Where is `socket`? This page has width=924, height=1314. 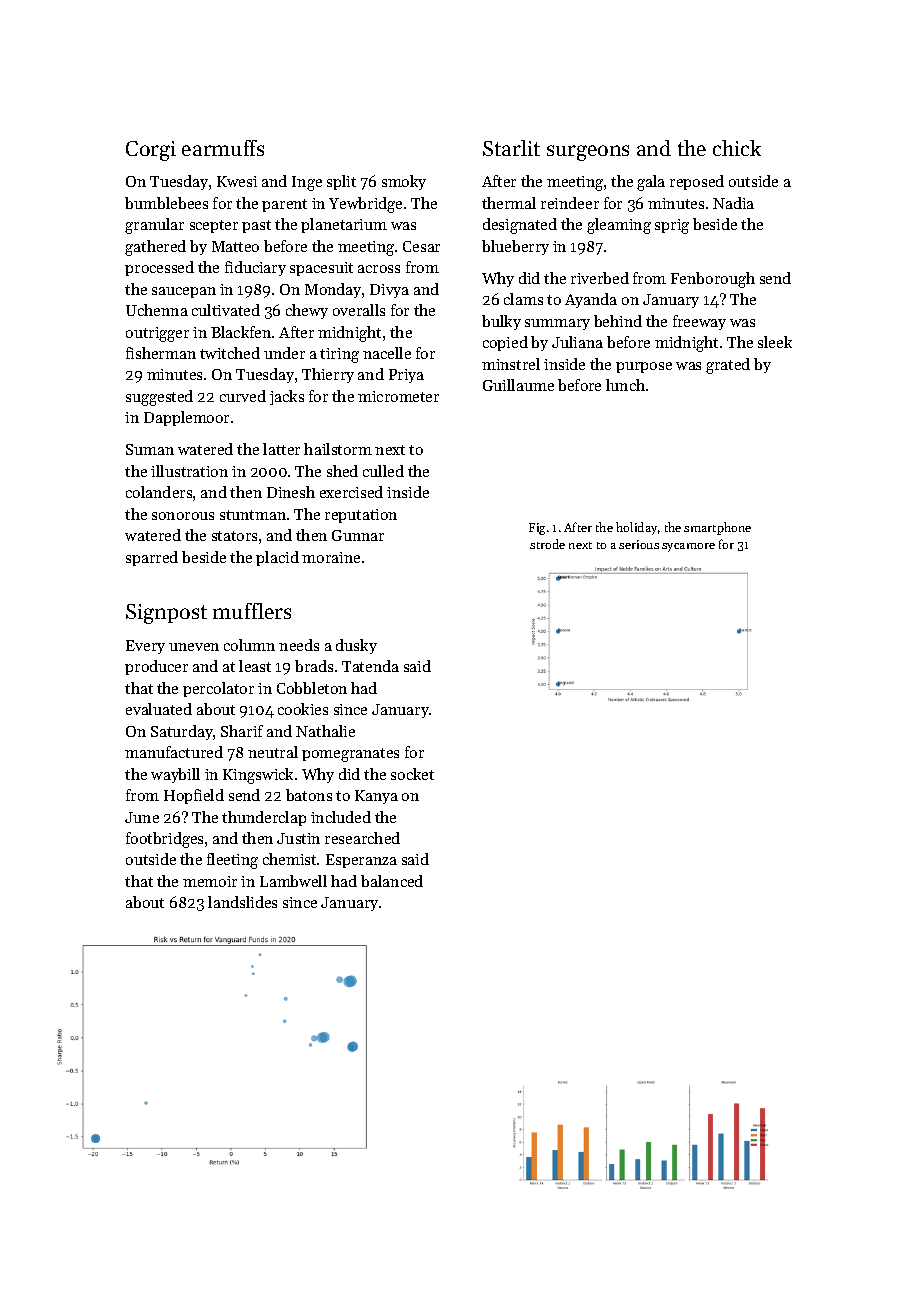 socket is located at coordinates (412, 774).
